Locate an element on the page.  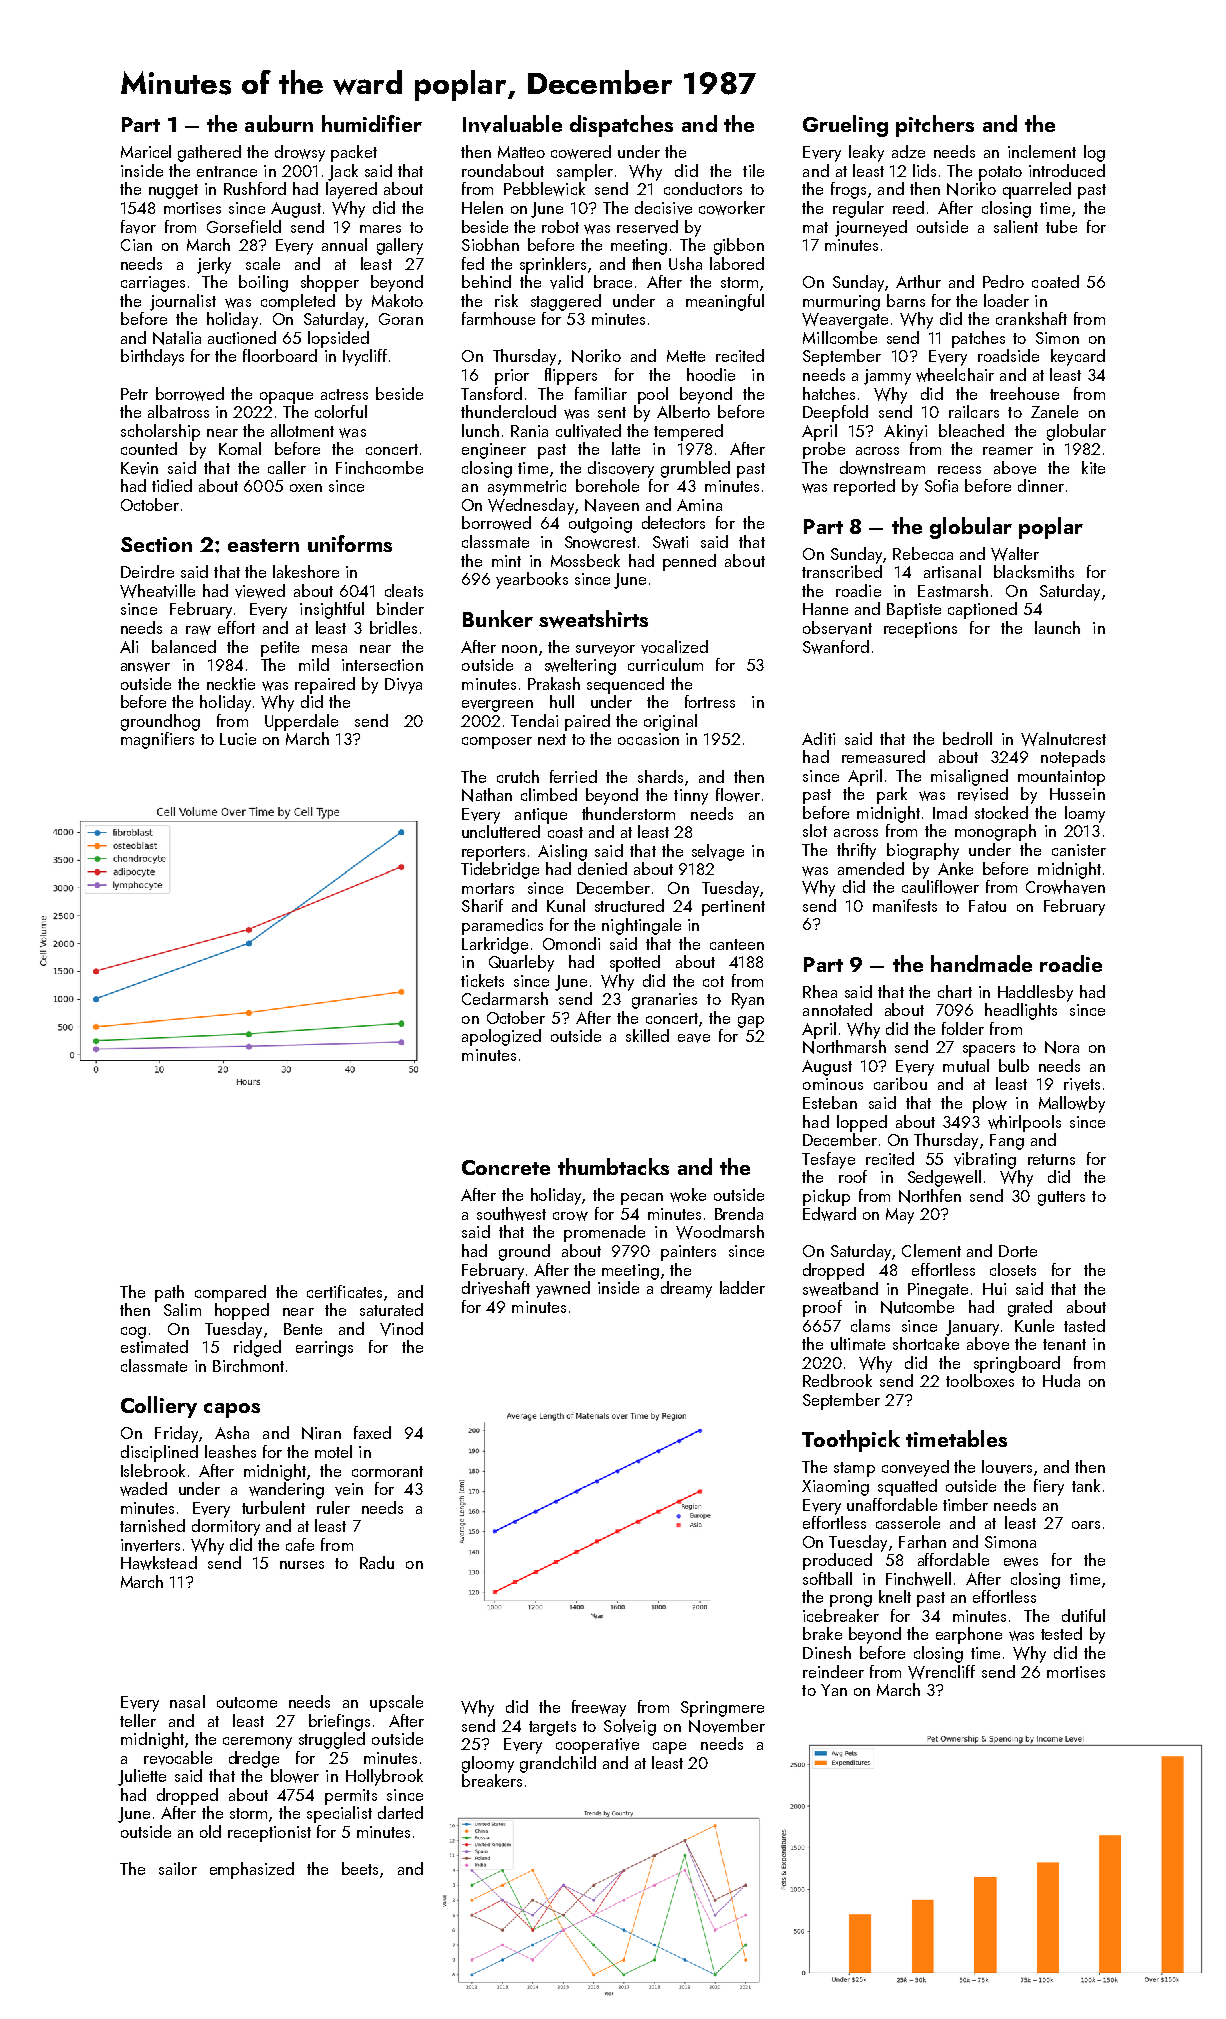
Bunker is located at coordinates (498, 618).
